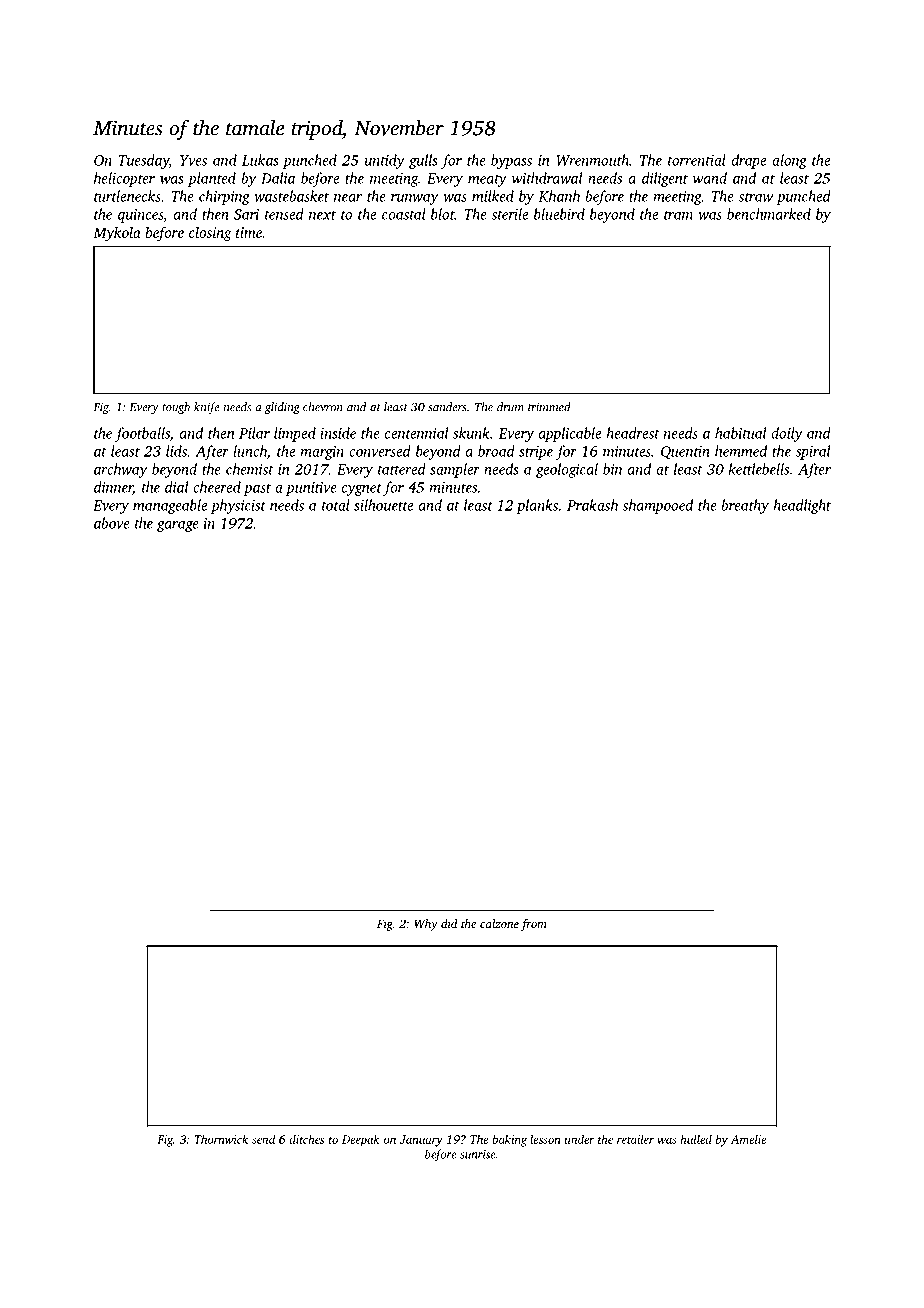  Describe the element at coordinates (769, 214) in the screenshot. I see `benchmarked` at that location.
